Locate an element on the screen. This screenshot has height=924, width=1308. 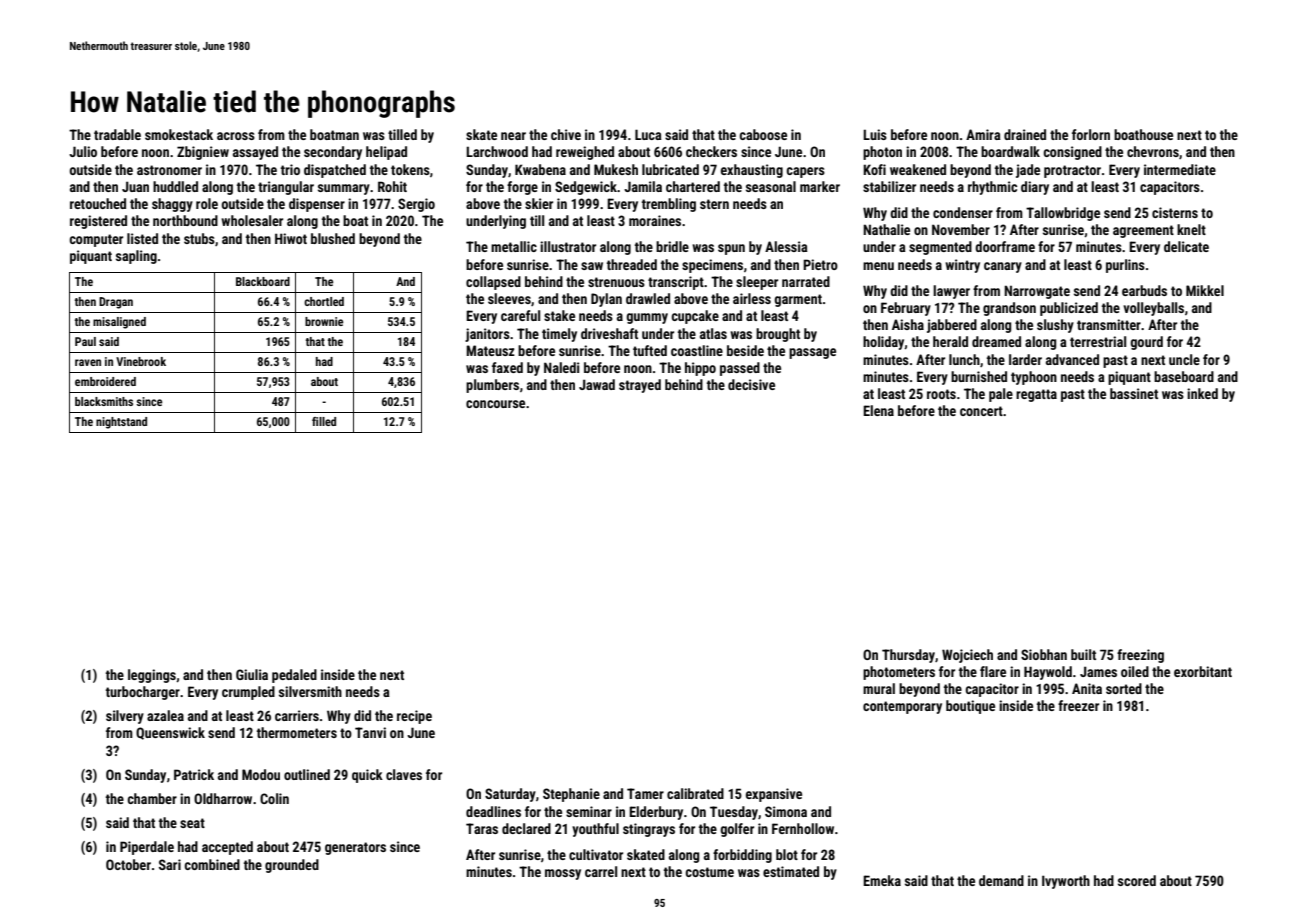
tradable is located at coordinates (117, 134).
